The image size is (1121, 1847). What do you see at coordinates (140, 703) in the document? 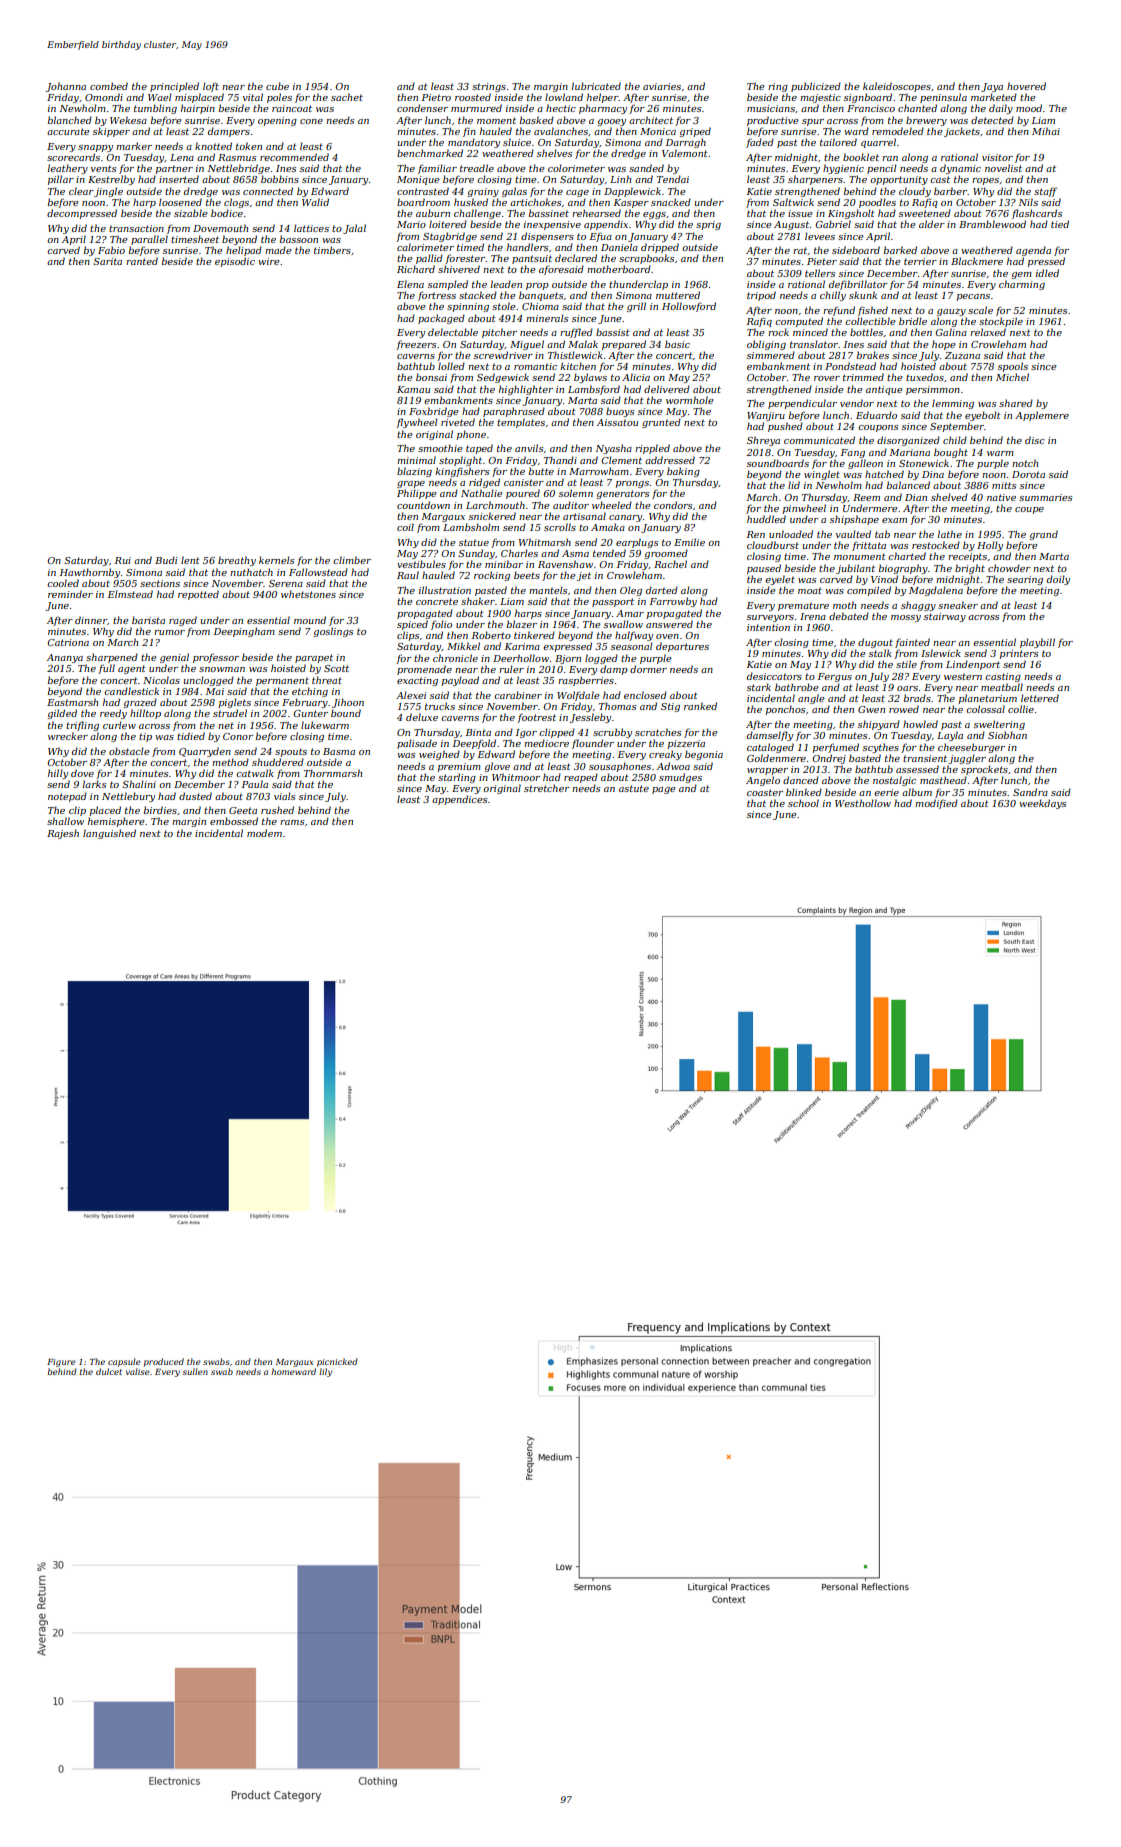
I see `grazed` at bounding box center [140, 703].
